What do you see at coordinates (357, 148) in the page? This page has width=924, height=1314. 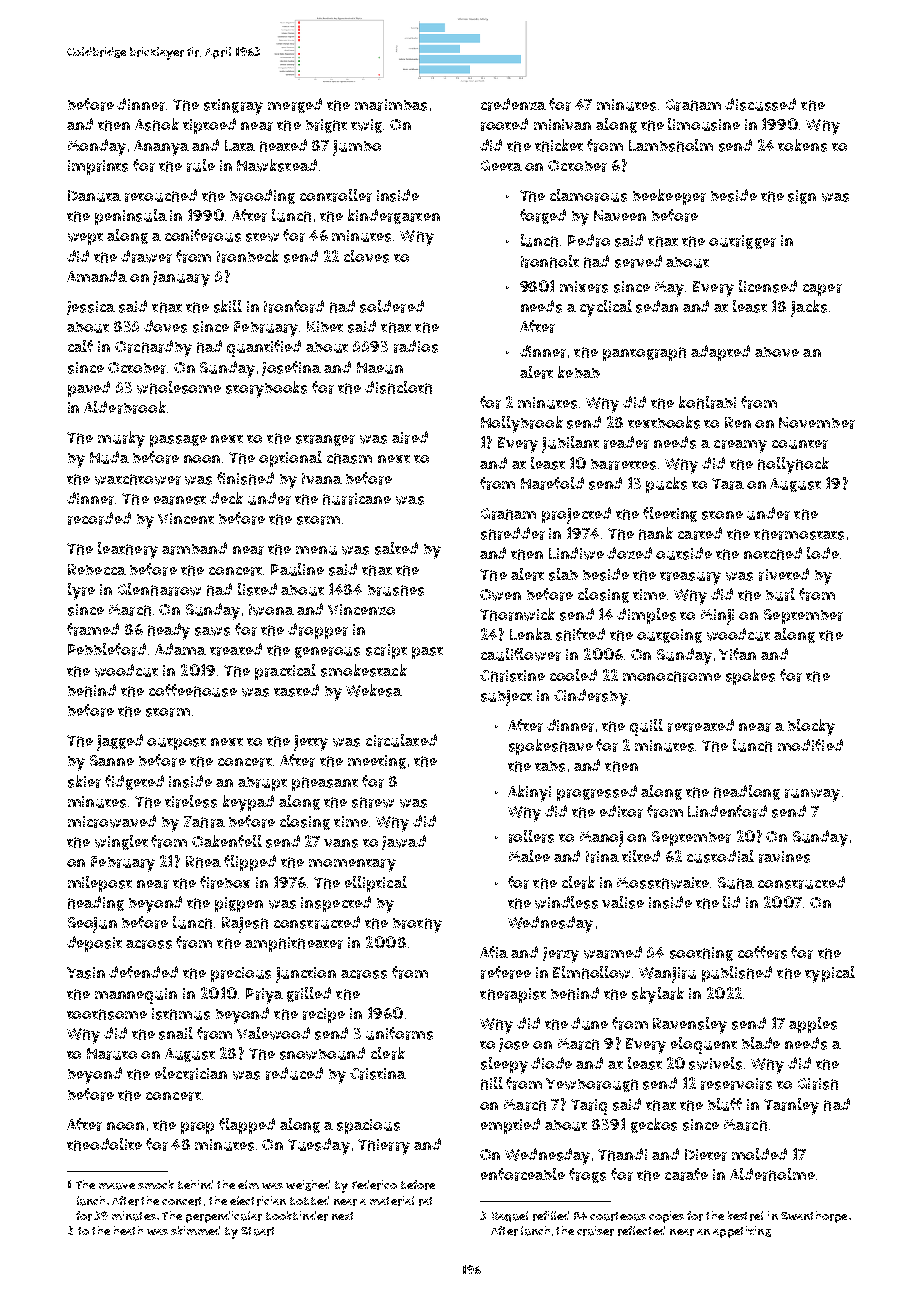 I see `jumbo` at bounding box center [357, 148].
